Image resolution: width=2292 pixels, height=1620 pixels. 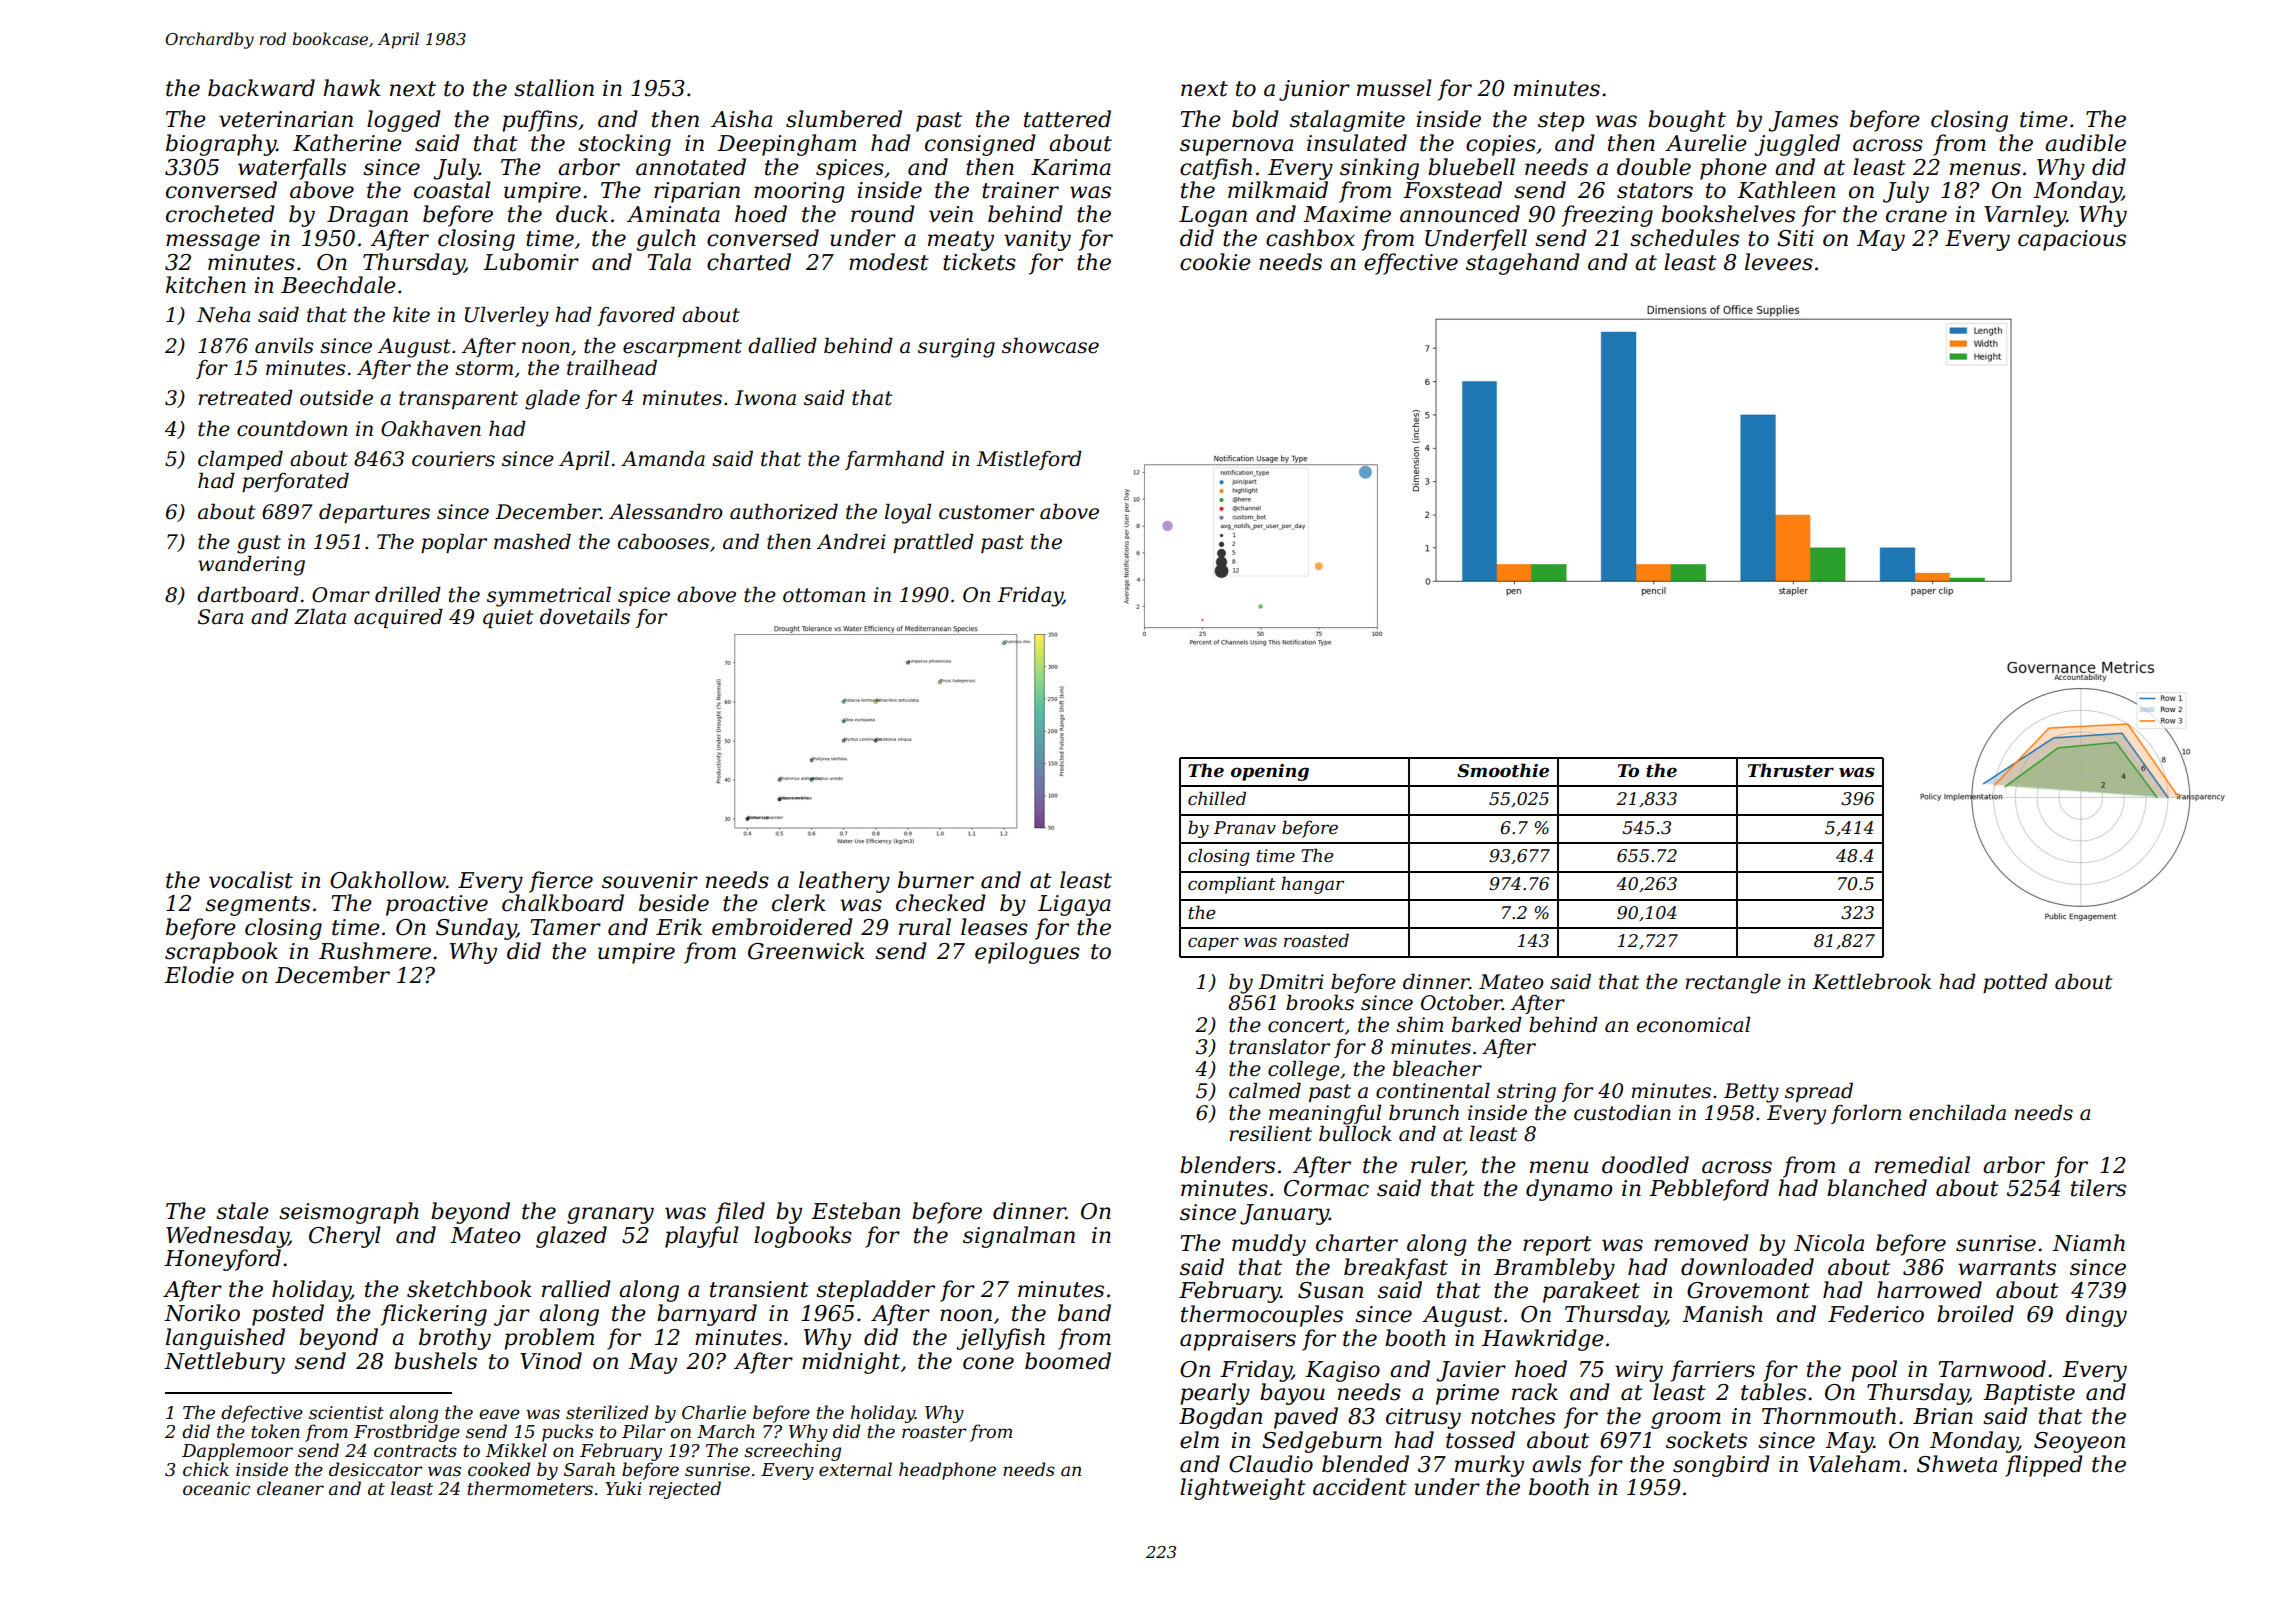 What do you see at coordinates (1922, 1165) in the image?
I see `remedial` at bounding box center [1922, 1165].
